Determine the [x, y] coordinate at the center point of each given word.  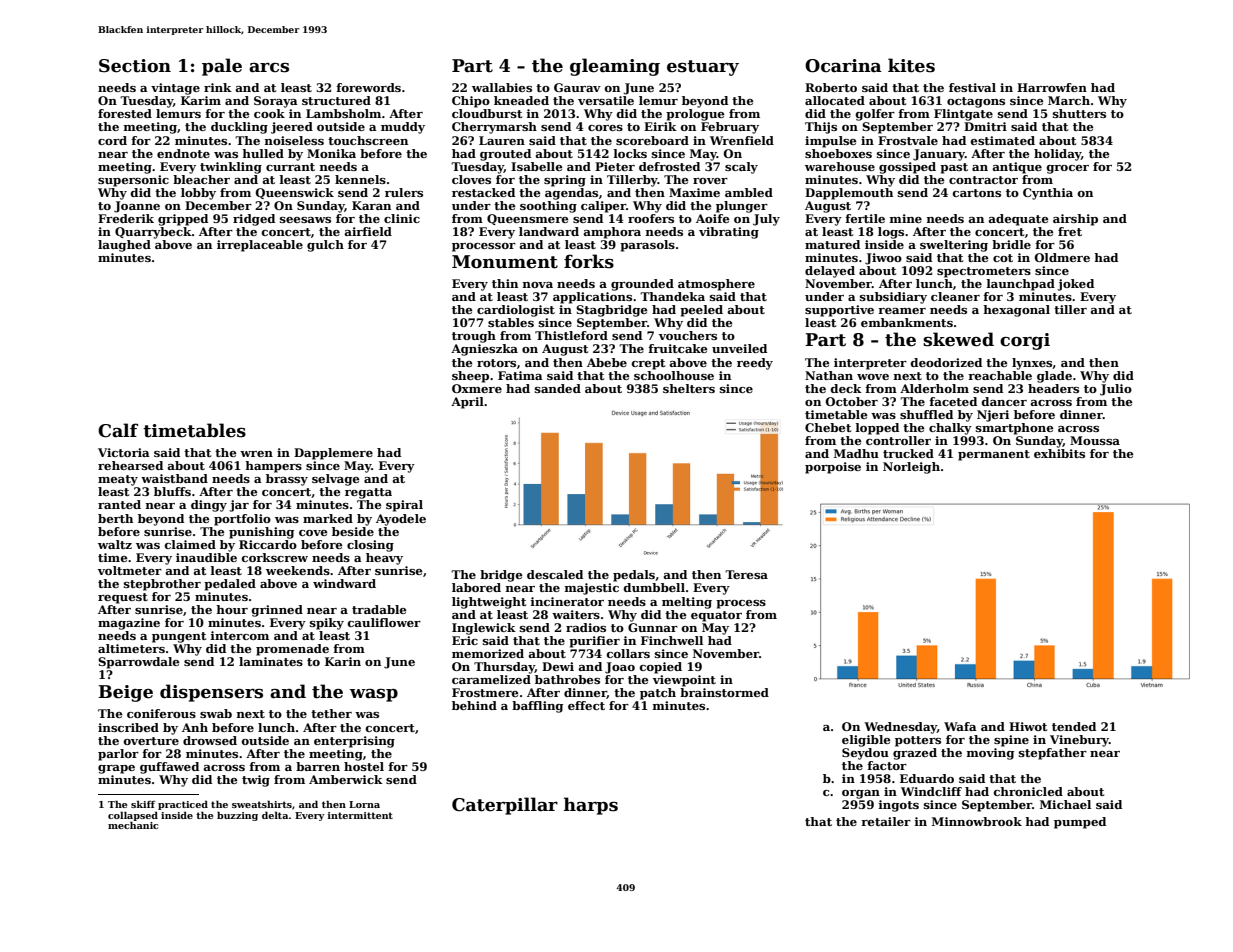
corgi [1025, 341]
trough [474, 337]
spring [565, 181]
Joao [620, 668]
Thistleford [571, 335]
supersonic [133, 181]
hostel [364, 766]
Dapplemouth [849, 194]
